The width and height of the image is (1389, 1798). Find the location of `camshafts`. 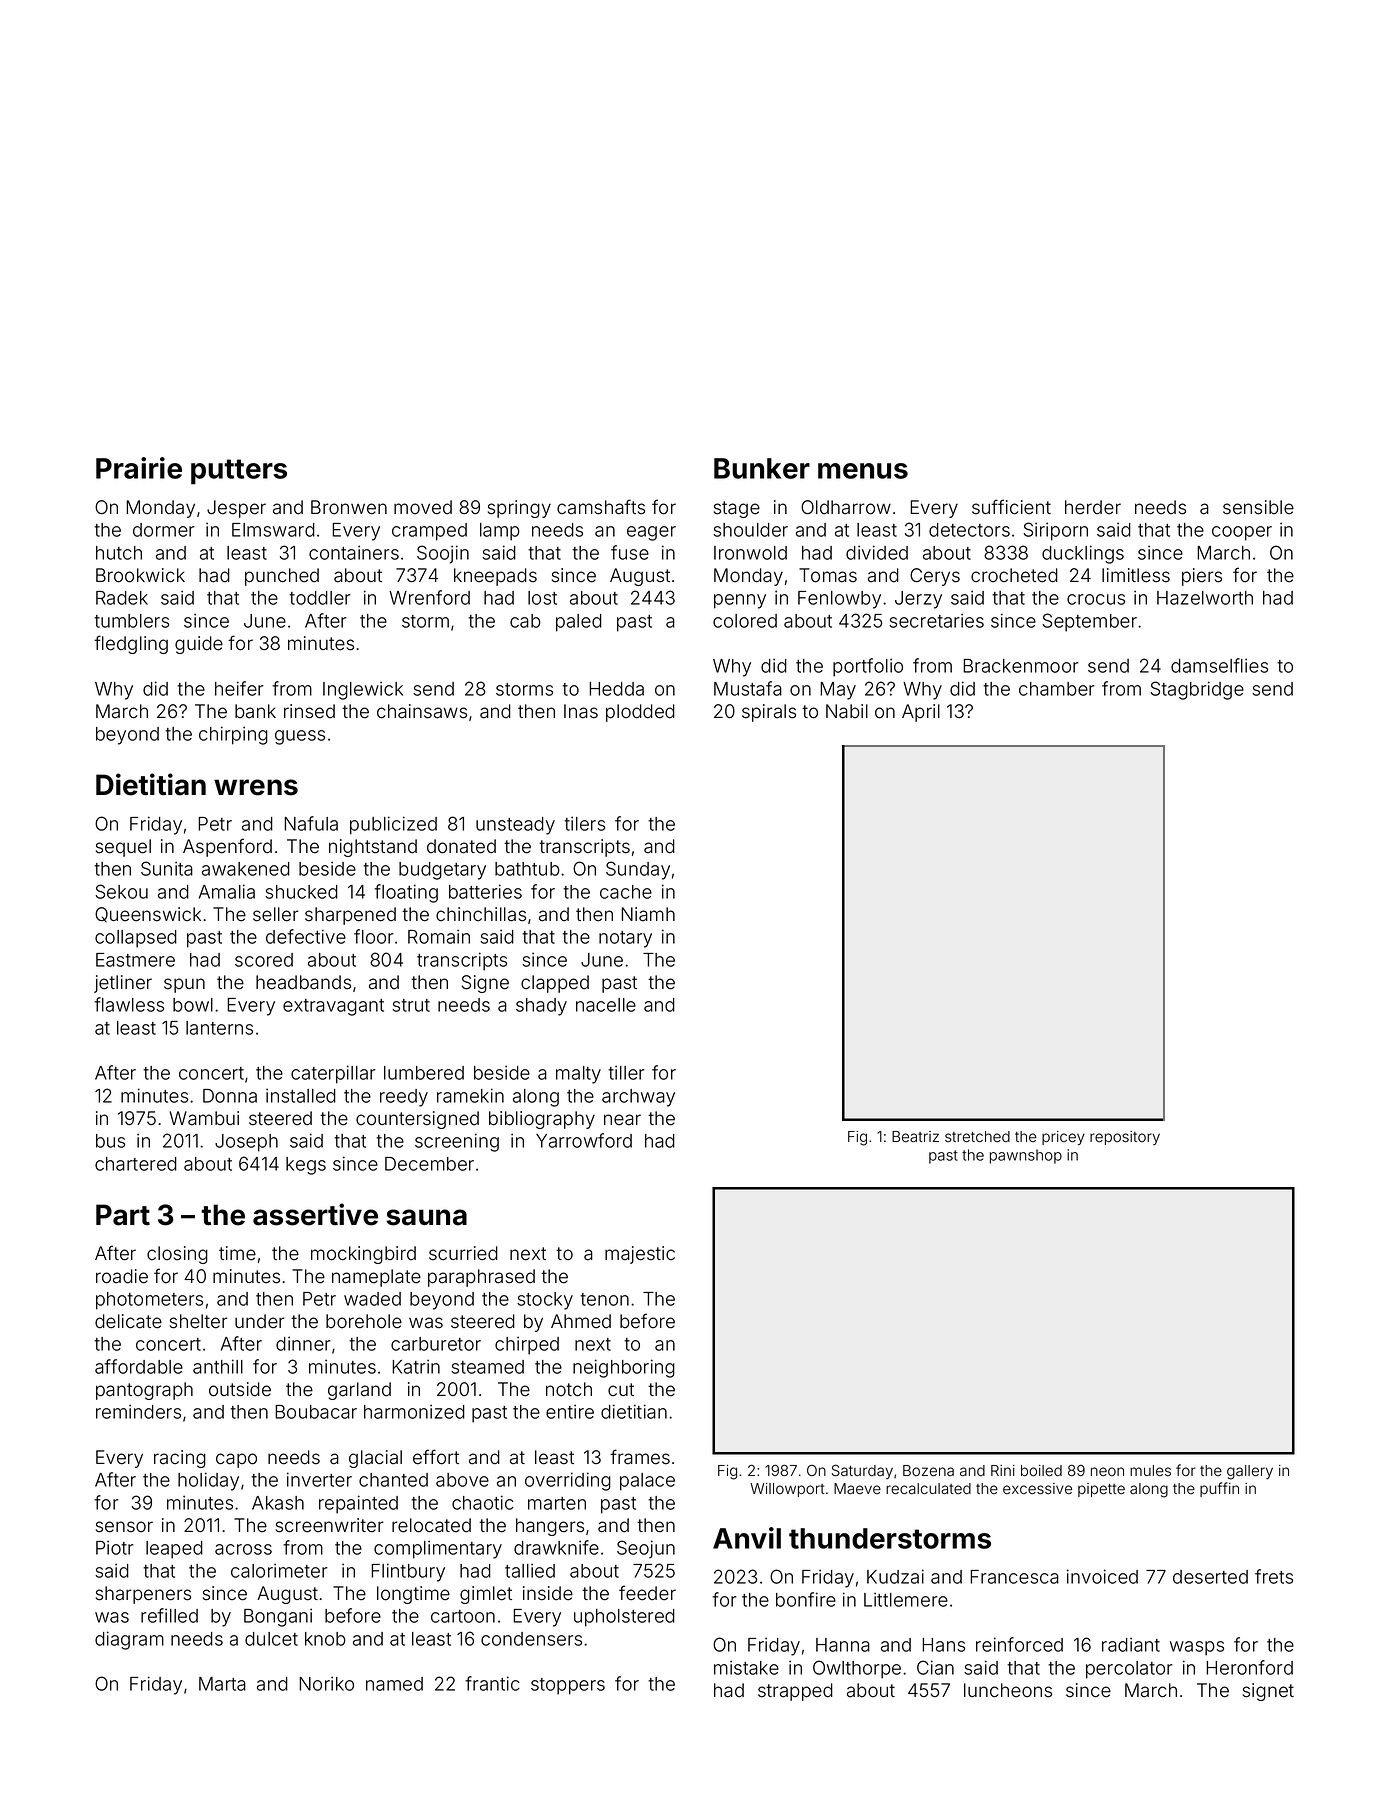

camshafts is located at coordinates (601, 507).
